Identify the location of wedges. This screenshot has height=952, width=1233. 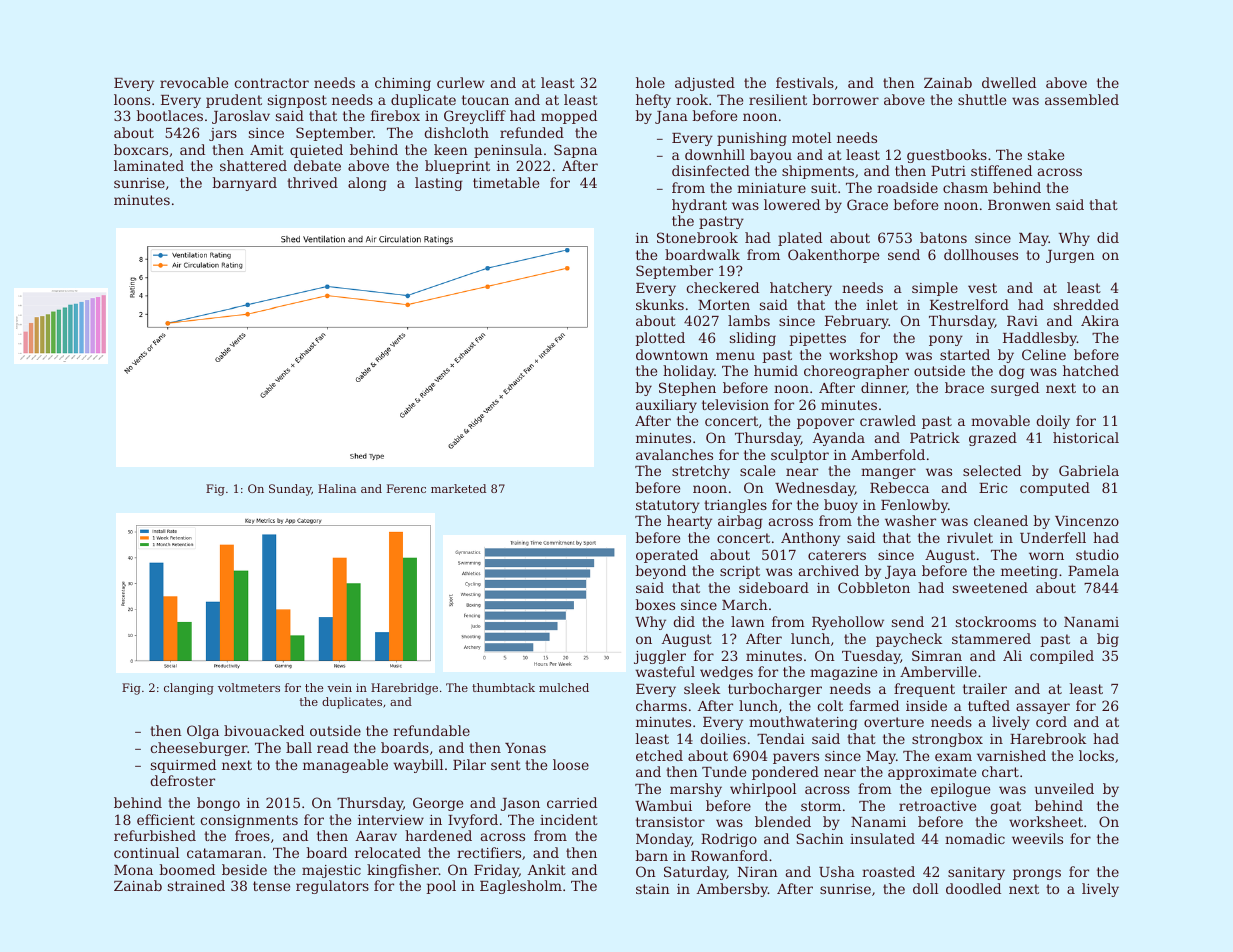
(726, 673).
